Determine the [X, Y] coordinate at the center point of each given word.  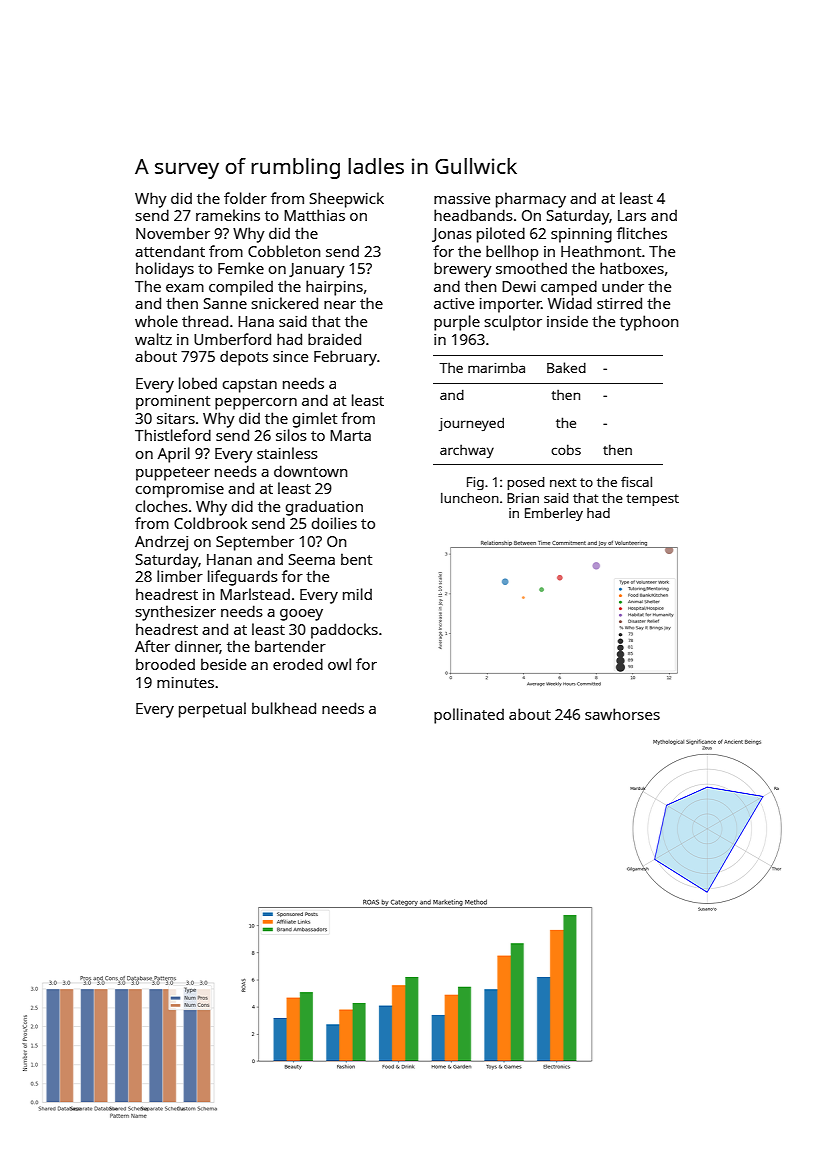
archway [467, 451]
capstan [250, 386]
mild [357, 594]
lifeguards [243, 578]
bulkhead [284, 708]
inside [567, 321]
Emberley [554, 514]
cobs [566, 449]
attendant [170, 251]
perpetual [212, 710]
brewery [463, 270]
